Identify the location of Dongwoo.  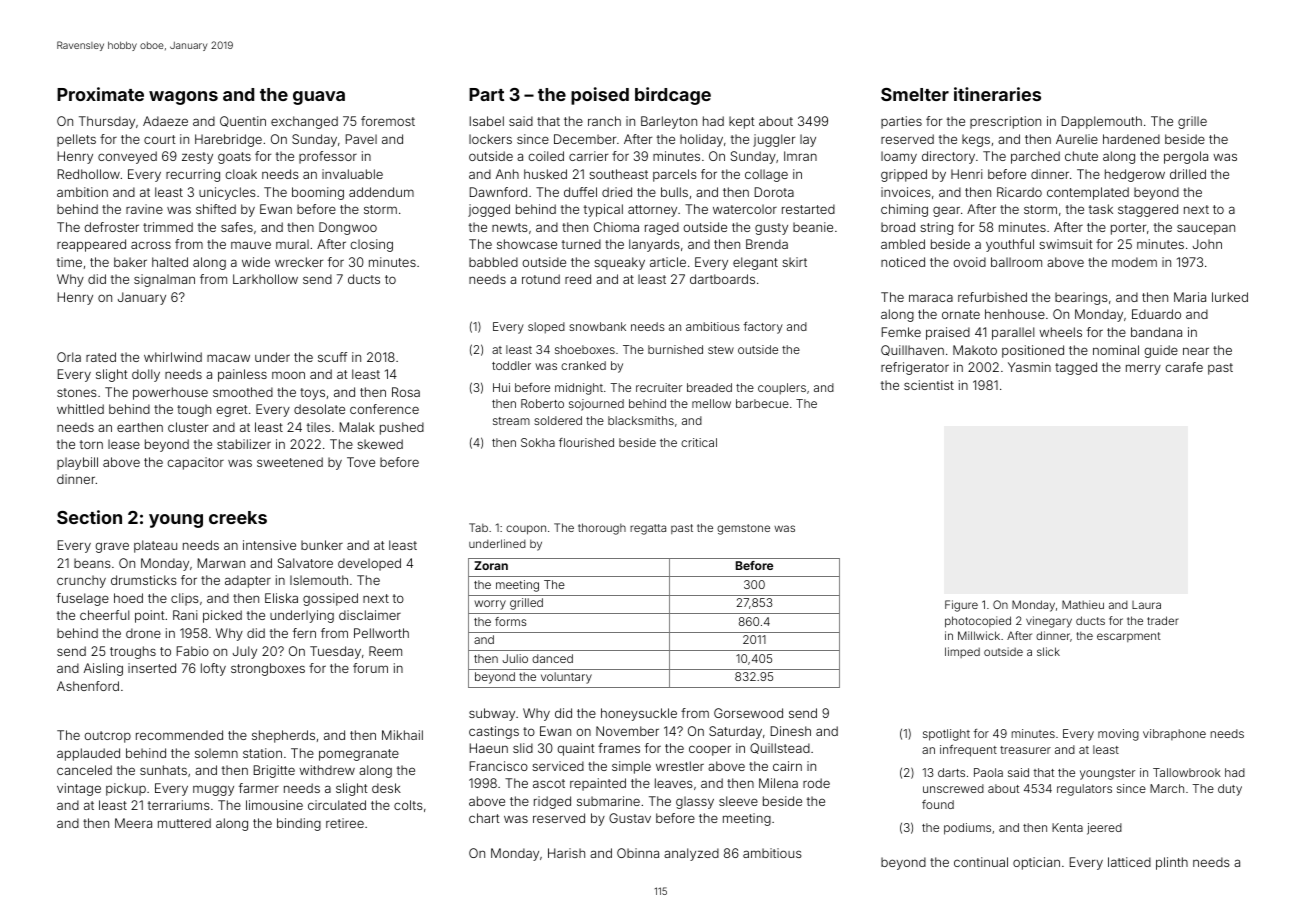
(348, 228).
